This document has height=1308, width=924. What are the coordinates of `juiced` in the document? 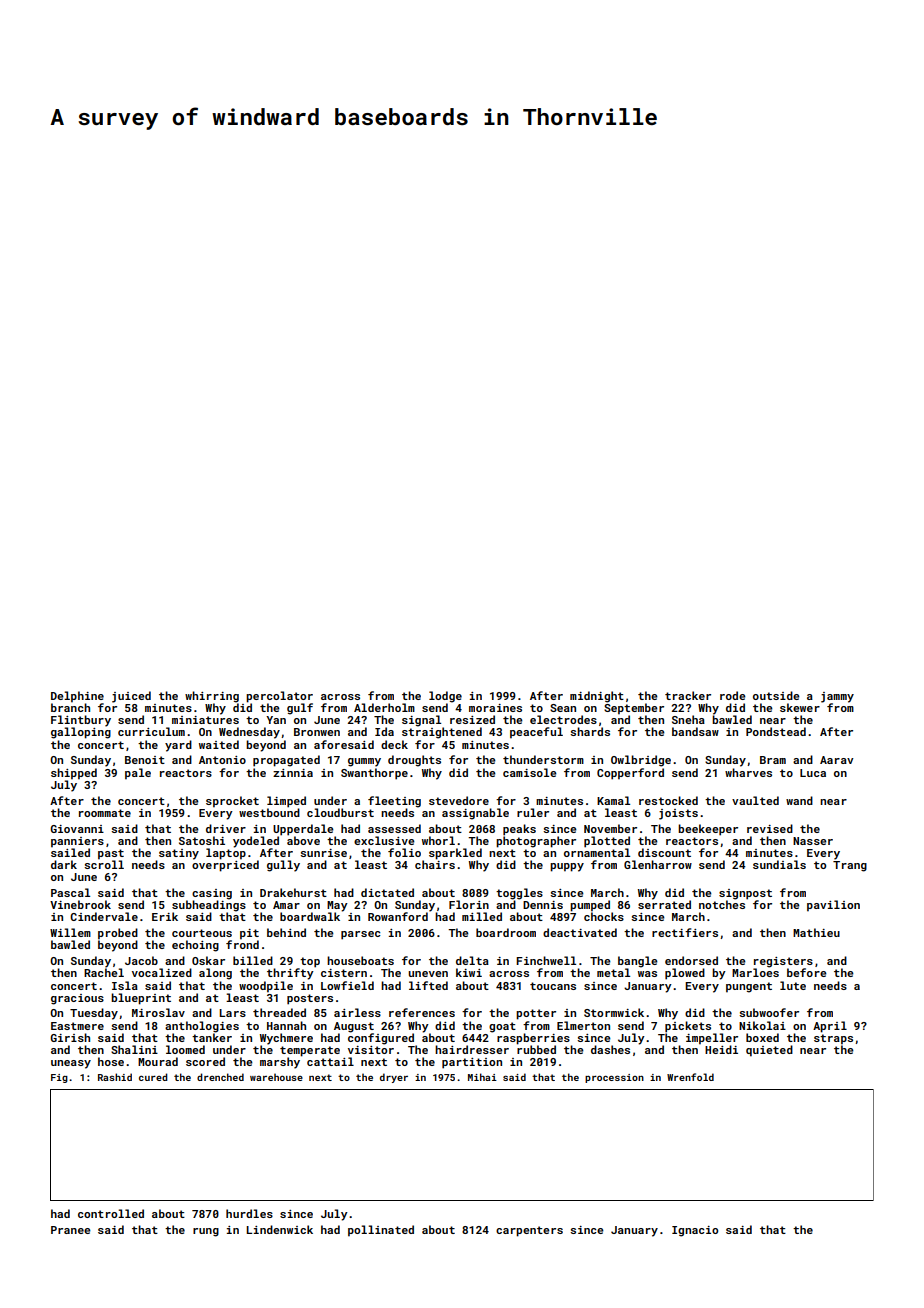 It's located at (131, 697).
